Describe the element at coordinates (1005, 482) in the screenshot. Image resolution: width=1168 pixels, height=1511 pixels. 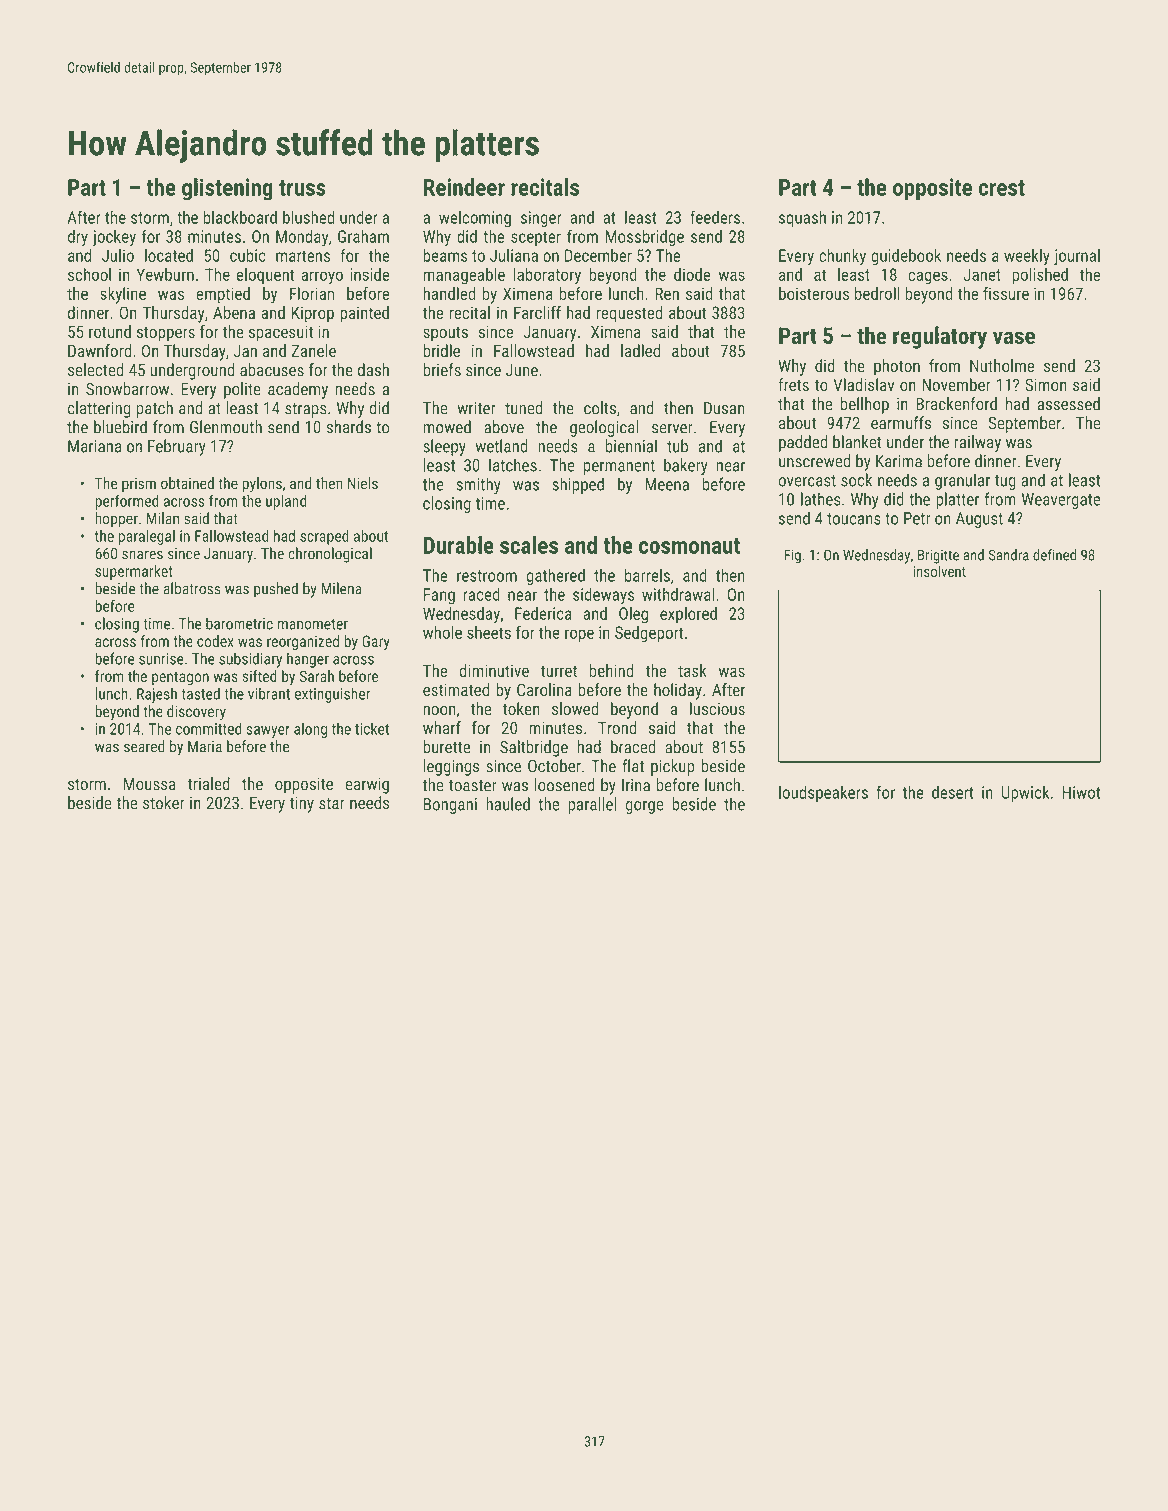
I see `tug` at that location.
